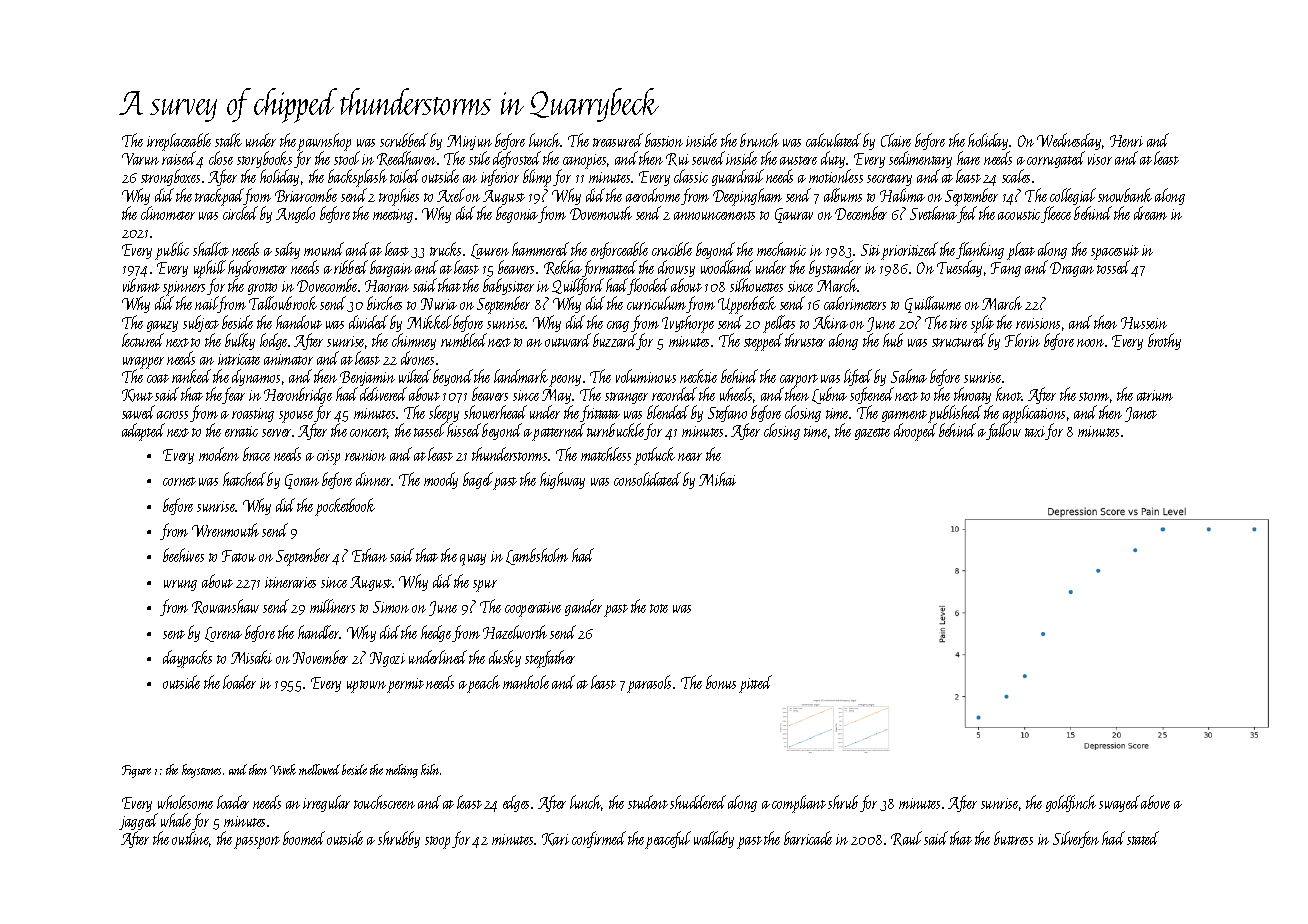 The height and width of the page is (924, 1308). Describe the element at coordinates (659, 608) in the page. I see `tote` at that location.
